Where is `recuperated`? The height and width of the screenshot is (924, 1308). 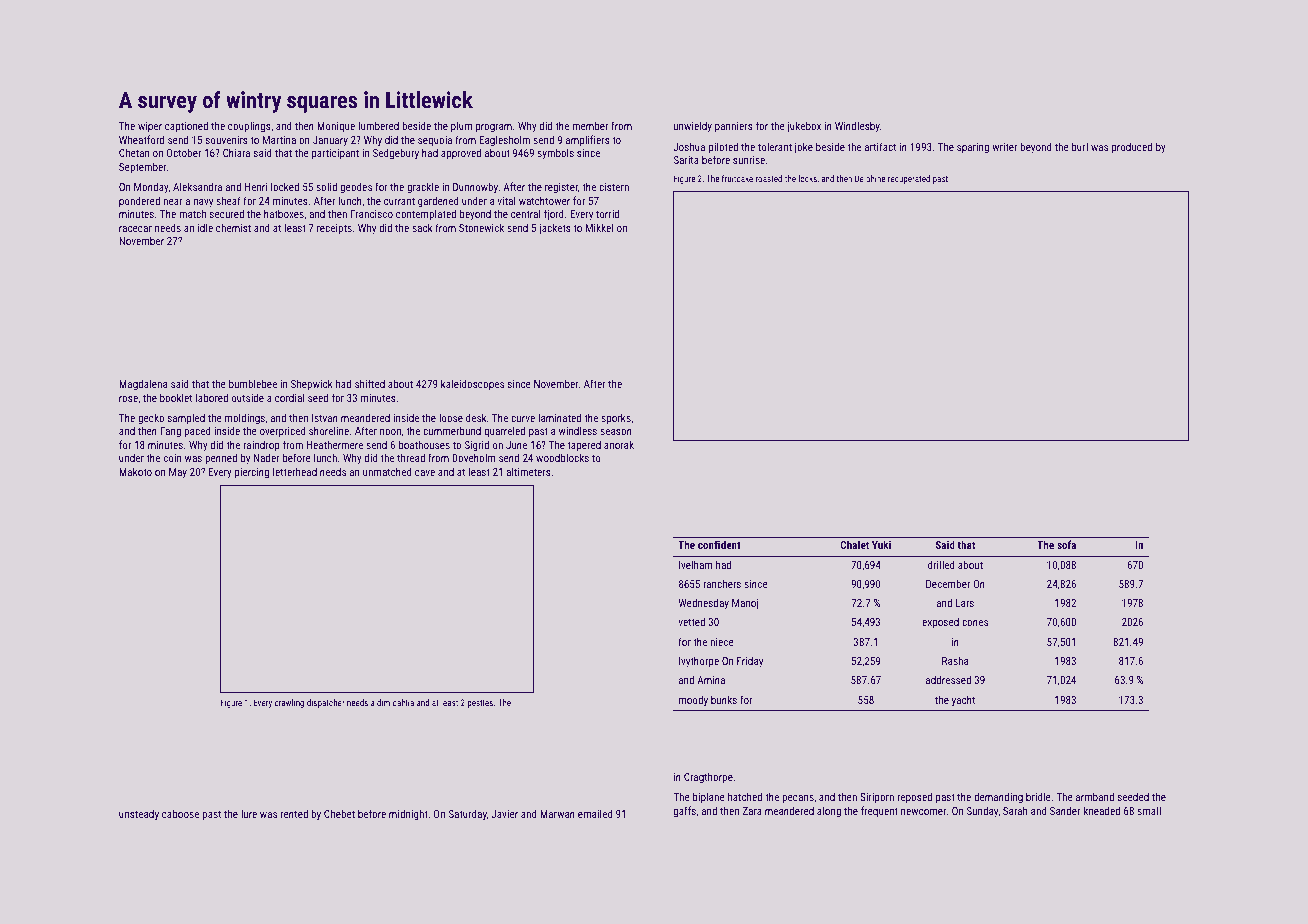
recuperated is located at coordinates (909, 179).
